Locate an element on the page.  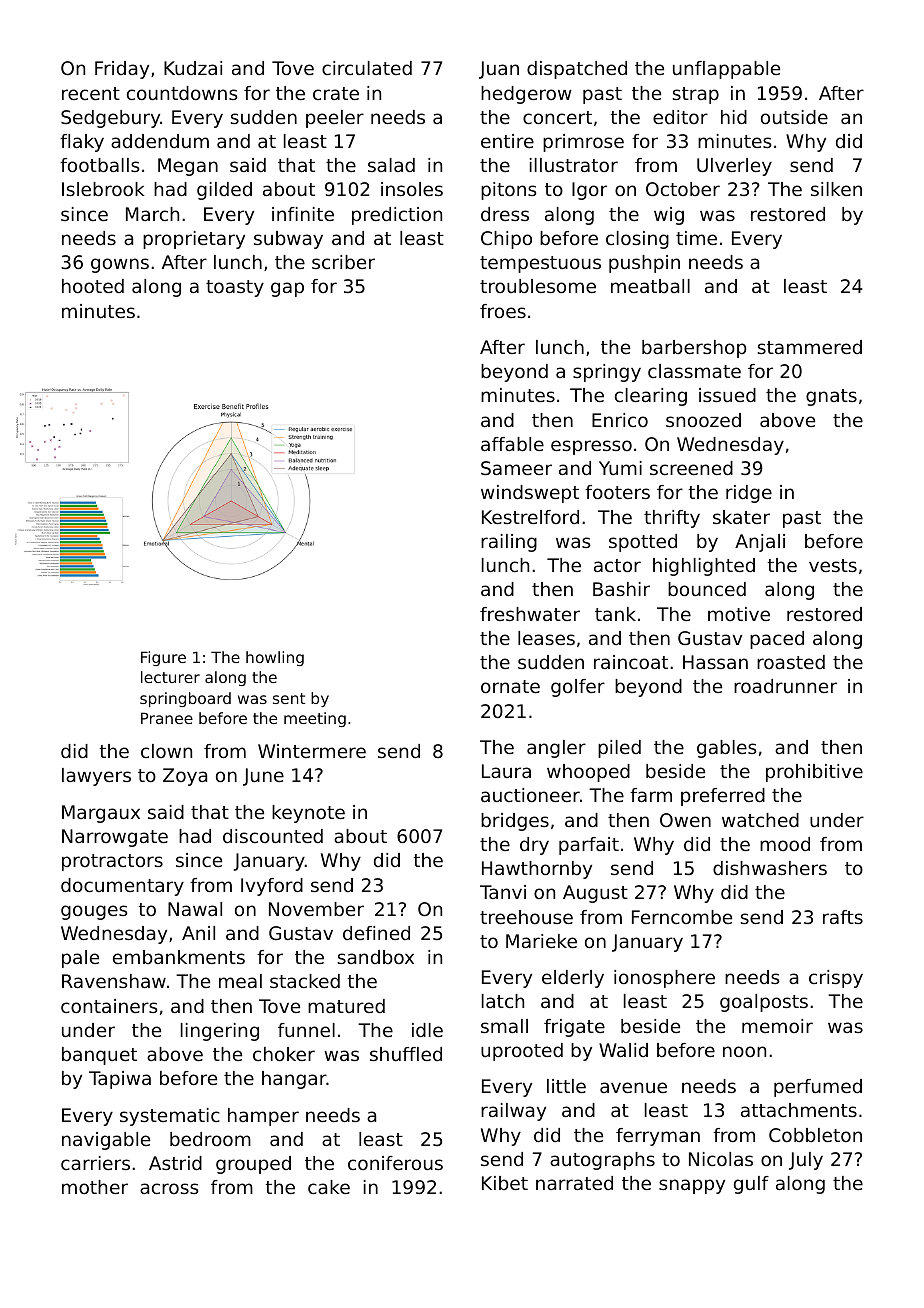
carriers is located at coordinates (95, 1163).
